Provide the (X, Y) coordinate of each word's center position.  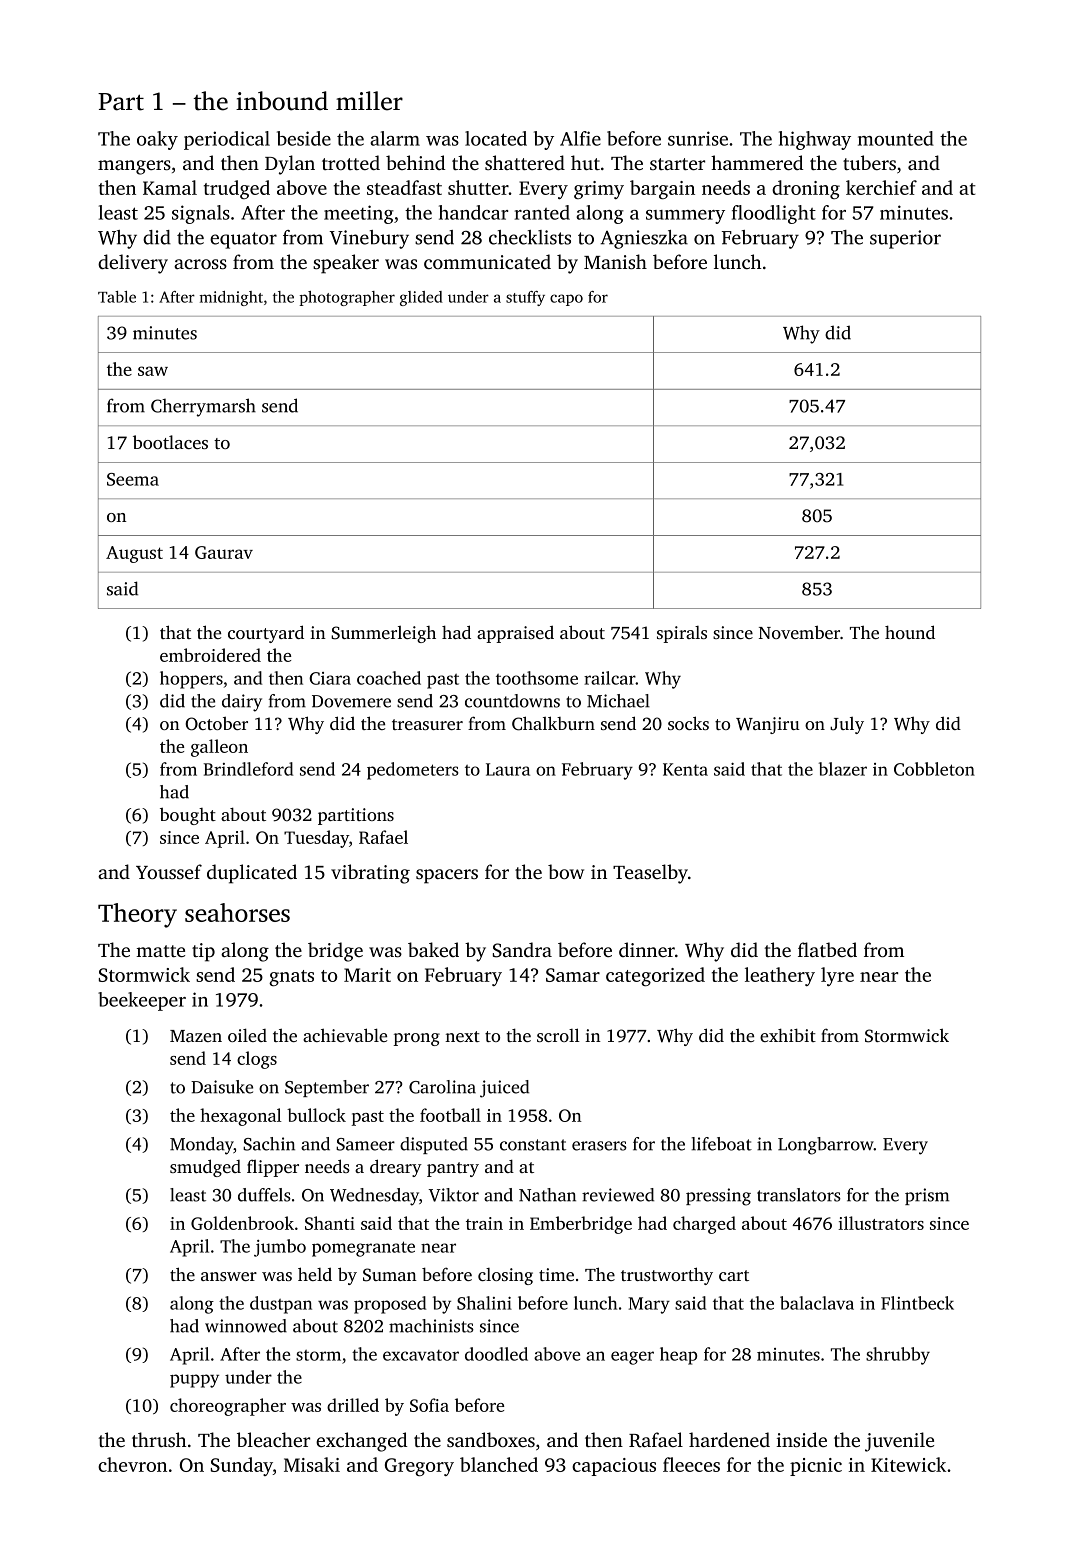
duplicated (252, 874)
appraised (515, 634)
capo (566, 300)
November (799, 632)
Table (117, 297)
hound (910, 632)
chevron (132, 1464)
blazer (843, 769)
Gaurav (224, 552)
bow (566, 871)
